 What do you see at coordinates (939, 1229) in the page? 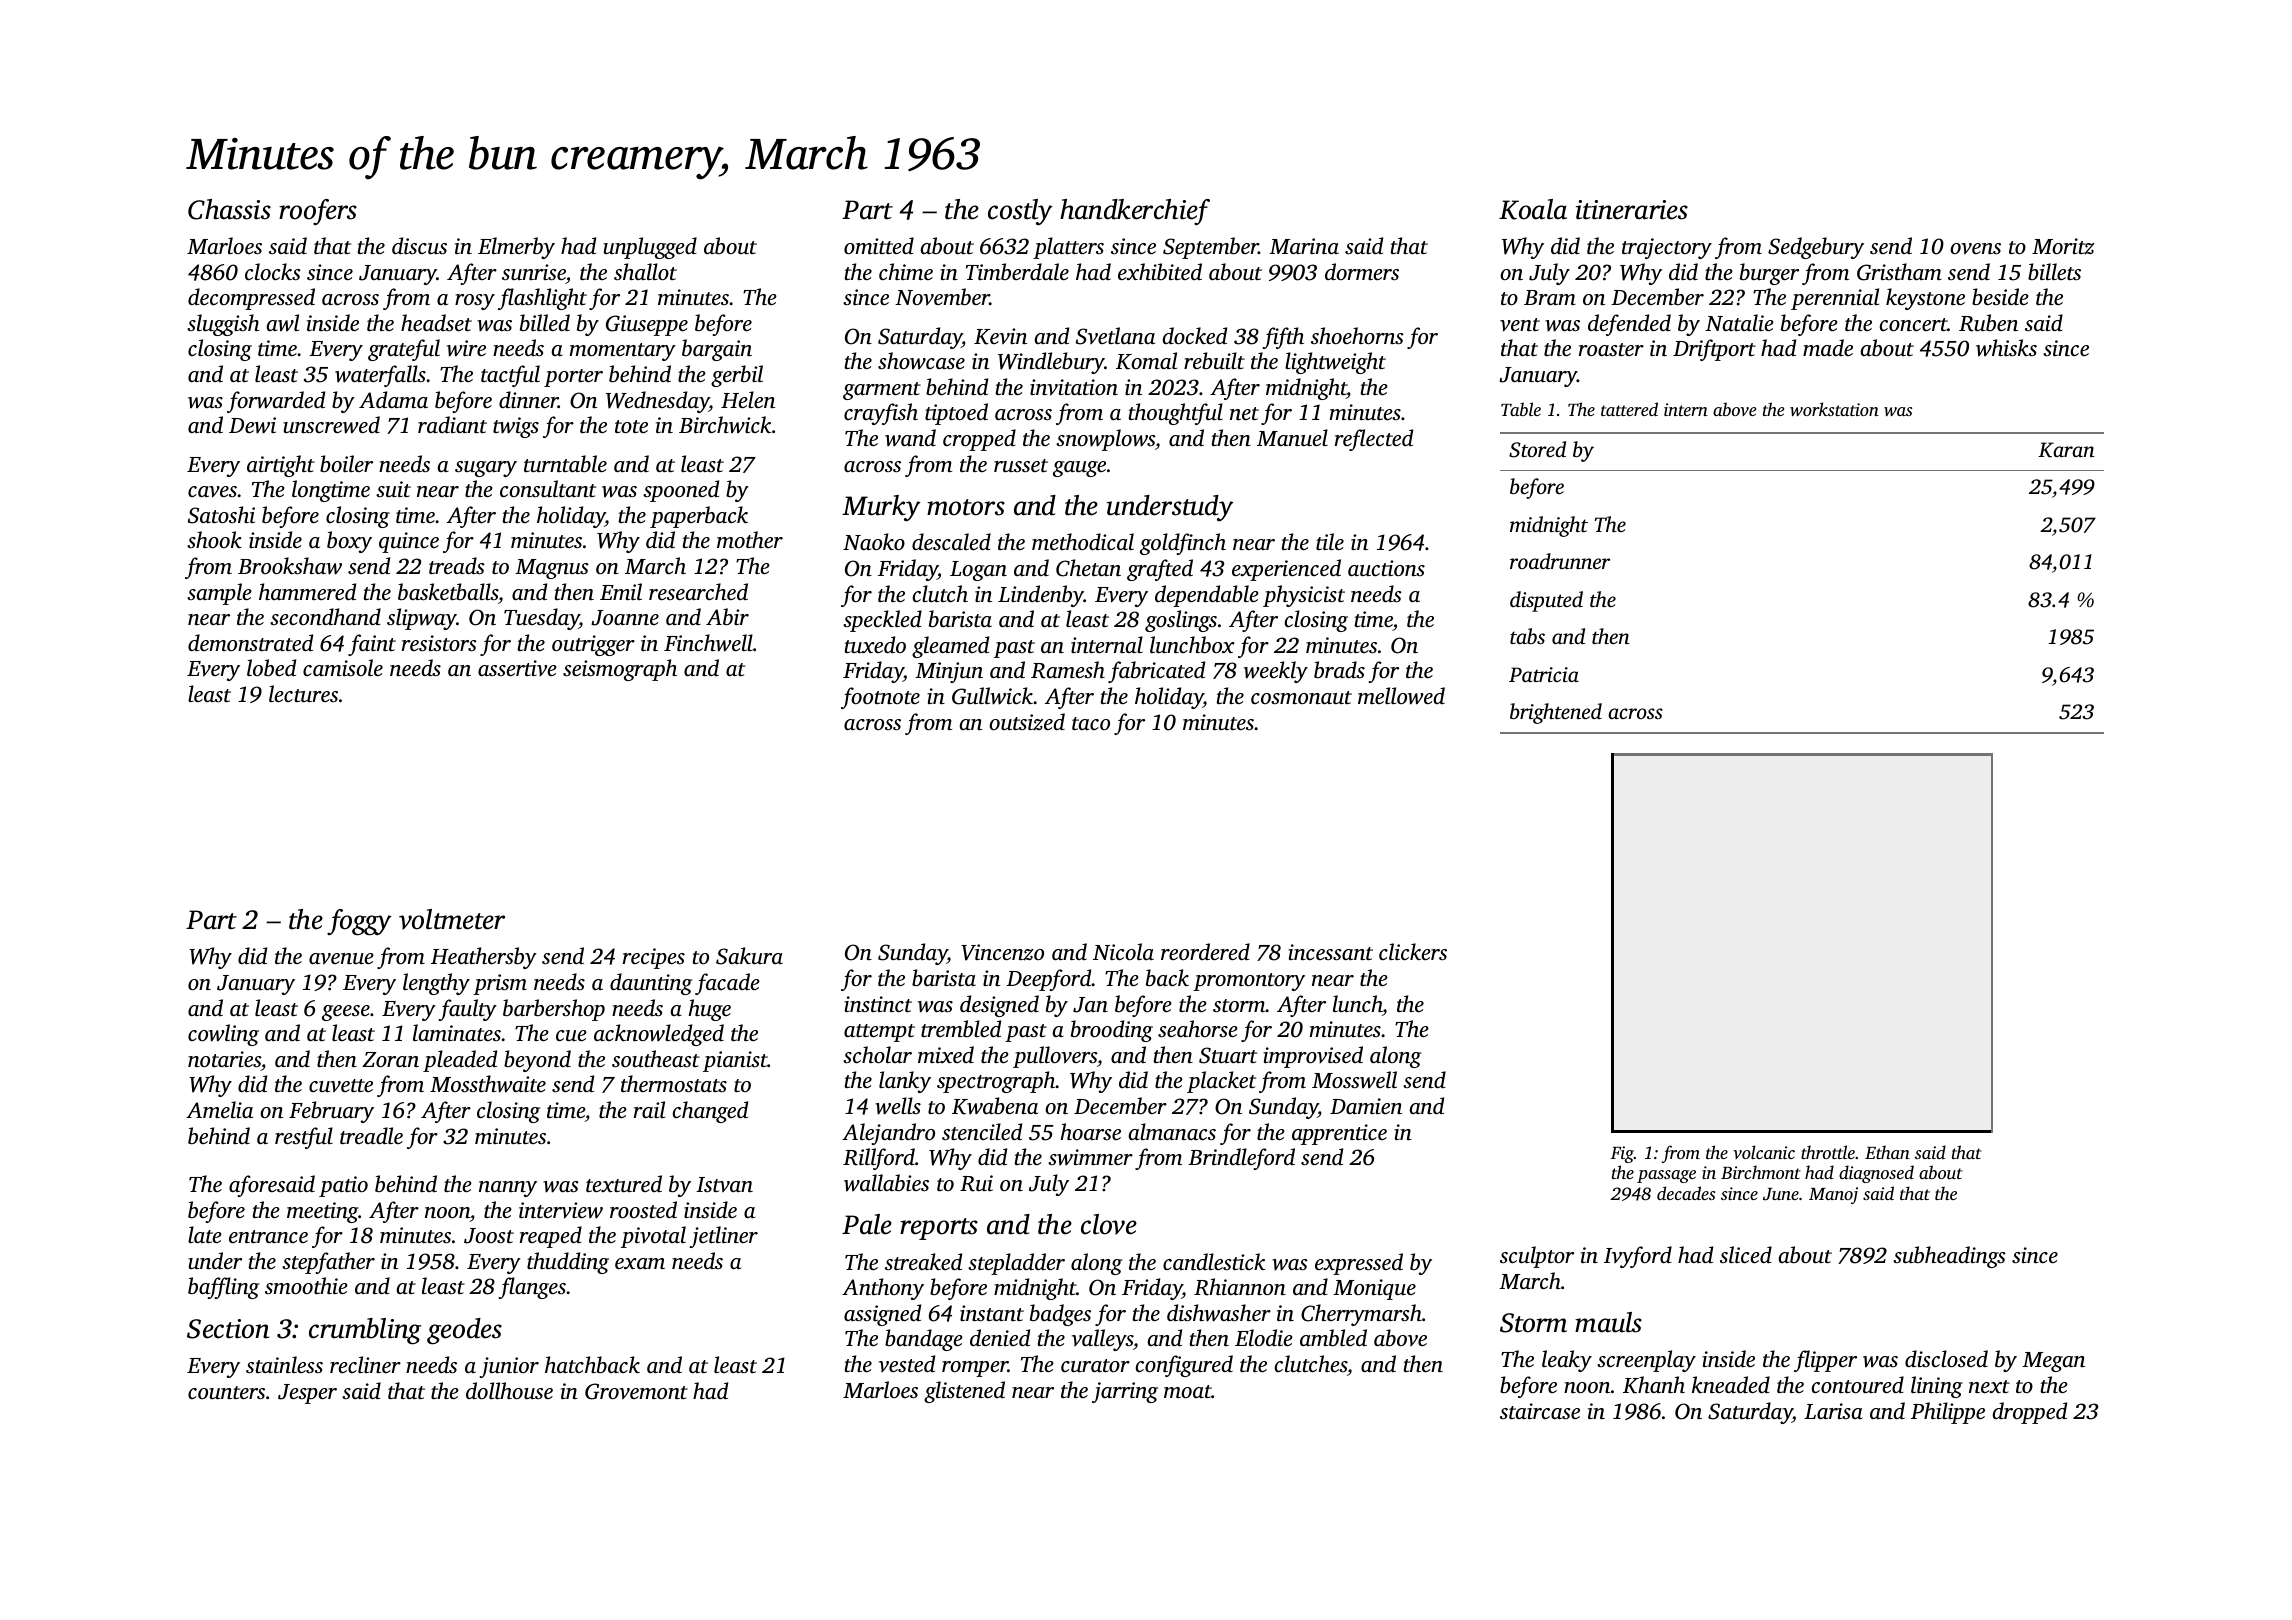
I see `reports` at bounding box center [939, 1229].
